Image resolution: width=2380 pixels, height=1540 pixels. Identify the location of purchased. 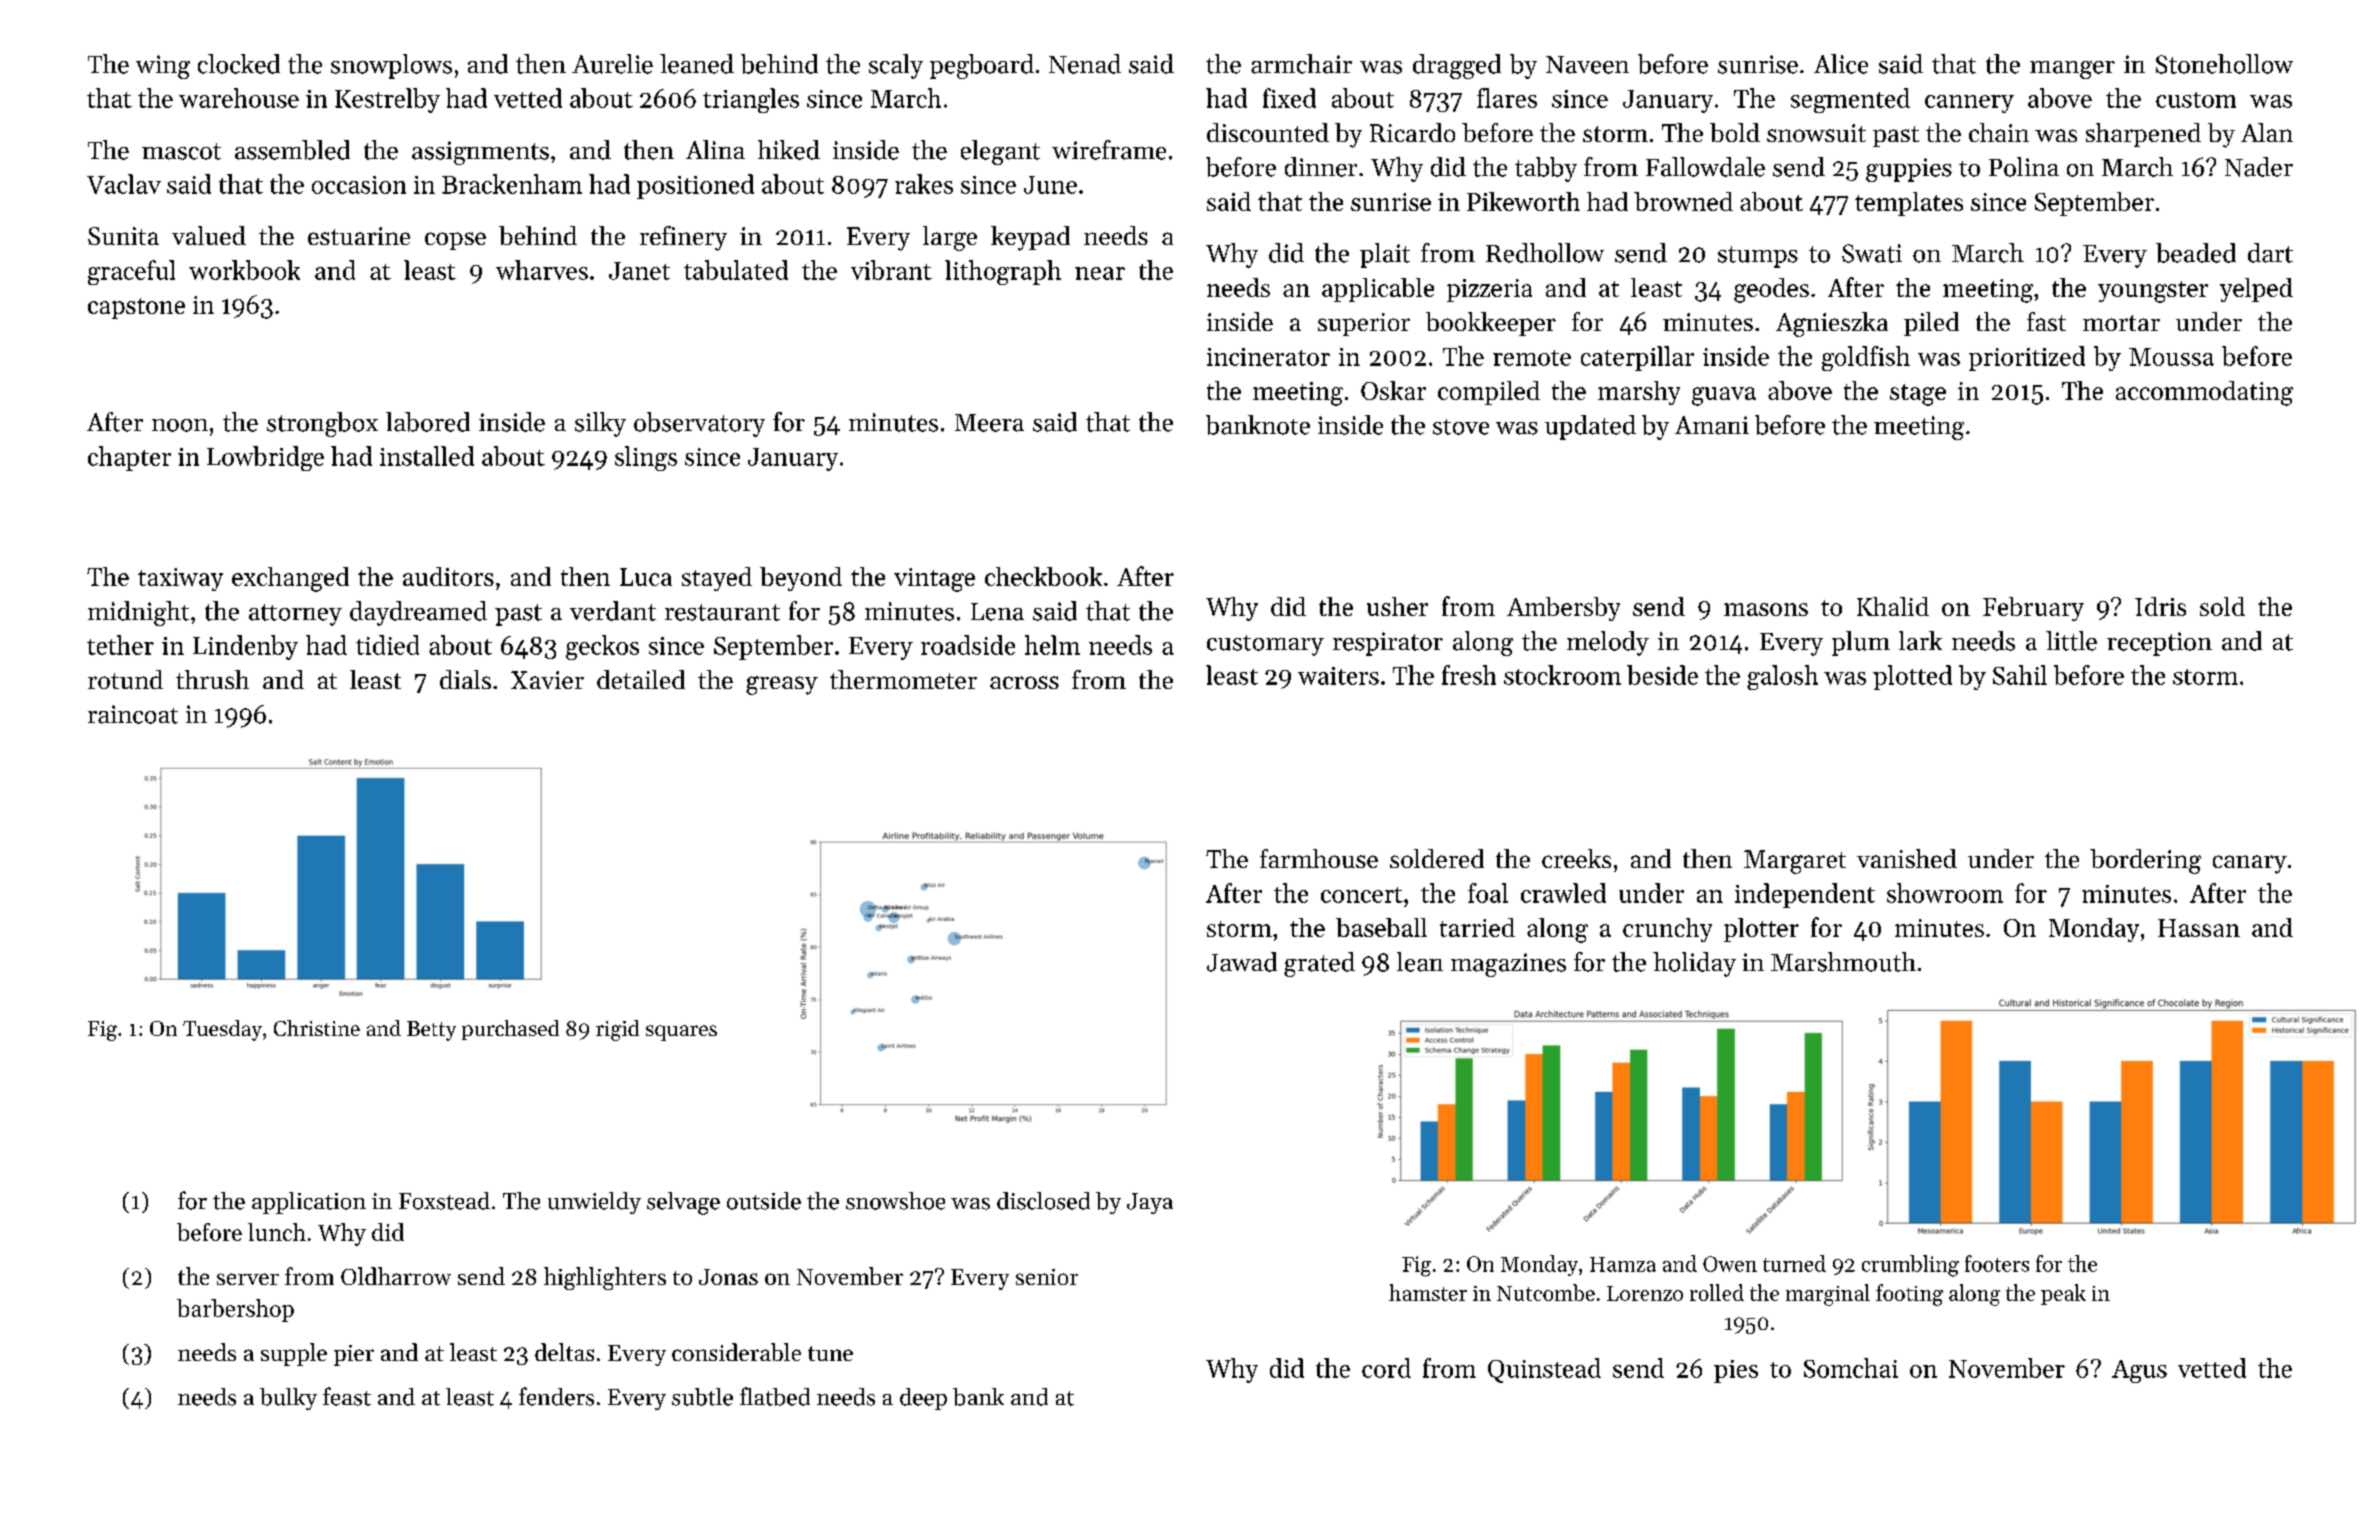
(510, 1030).
